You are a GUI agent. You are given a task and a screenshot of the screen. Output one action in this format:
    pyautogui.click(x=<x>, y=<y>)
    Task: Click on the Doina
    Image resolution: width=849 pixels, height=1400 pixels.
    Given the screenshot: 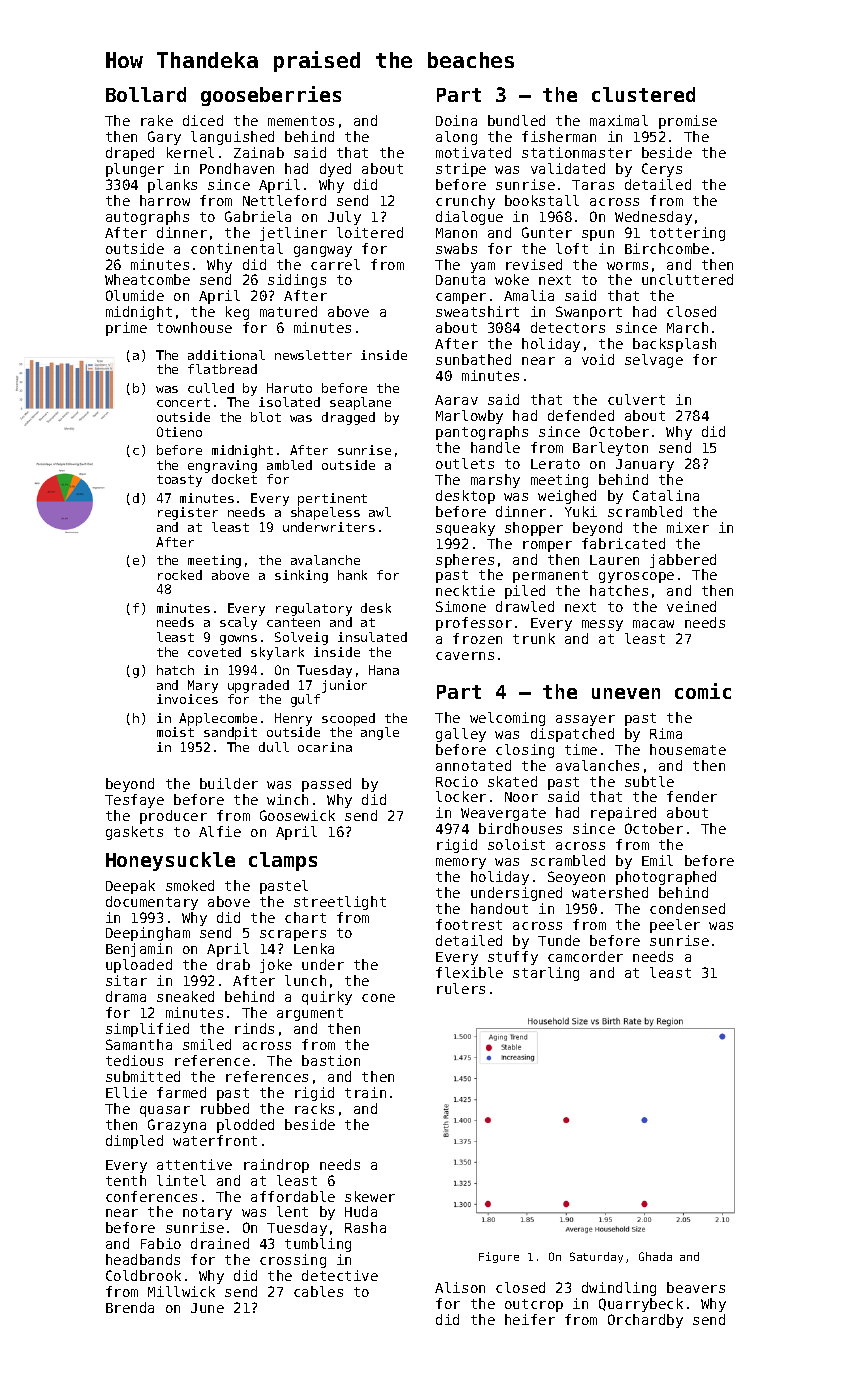 What is the action you would take?
    pyautogui.click(x=456, y=120)
